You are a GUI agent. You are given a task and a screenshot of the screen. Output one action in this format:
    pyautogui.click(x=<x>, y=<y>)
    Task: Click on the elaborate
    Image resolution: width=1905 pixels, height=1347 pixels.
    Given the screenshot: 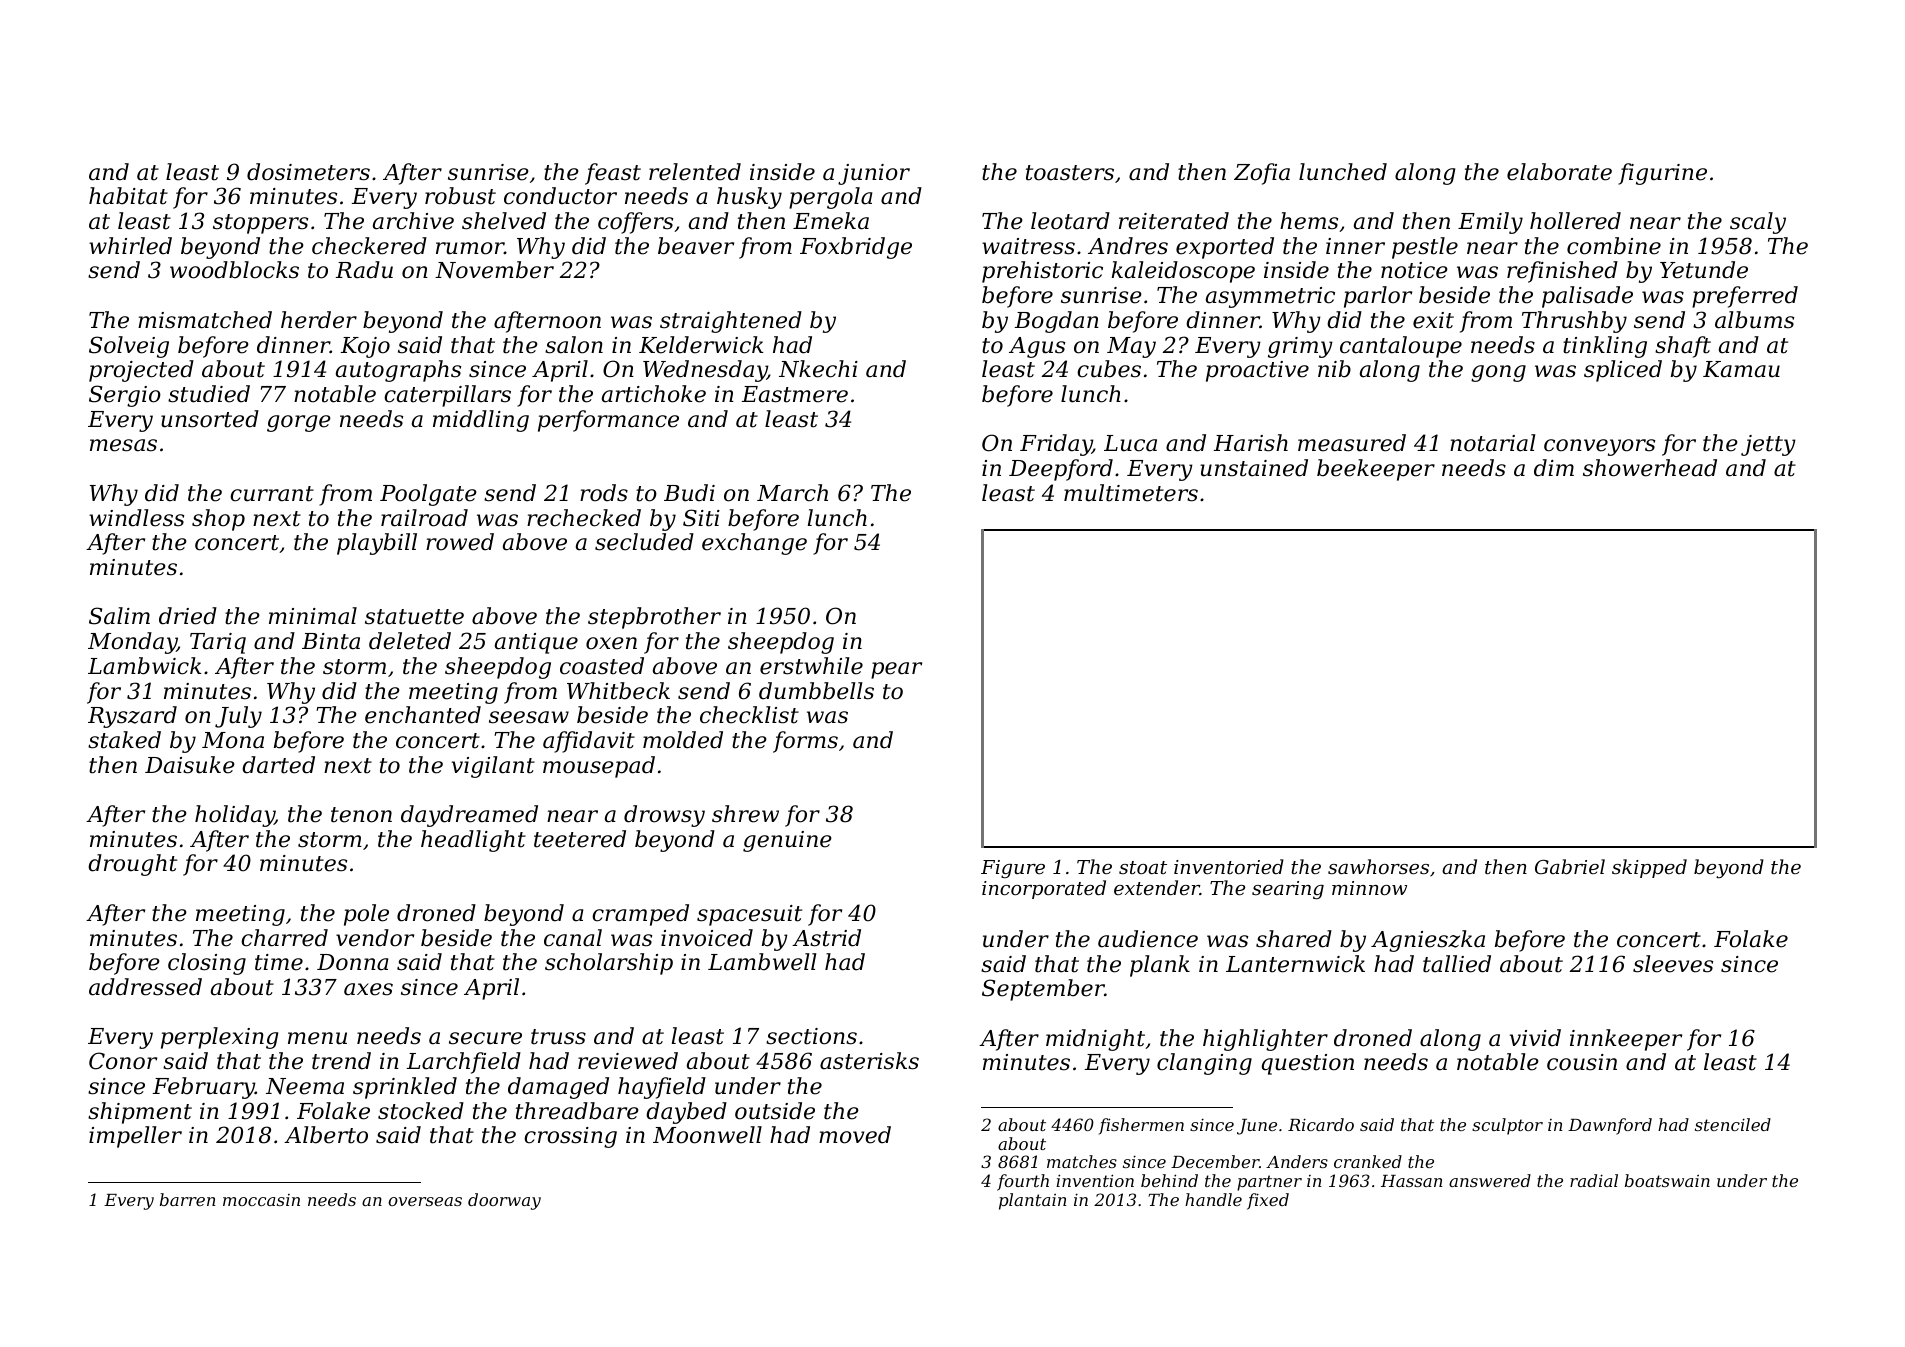 What is the action you would take?
    pyautogui.click(x=1559, y=172)
